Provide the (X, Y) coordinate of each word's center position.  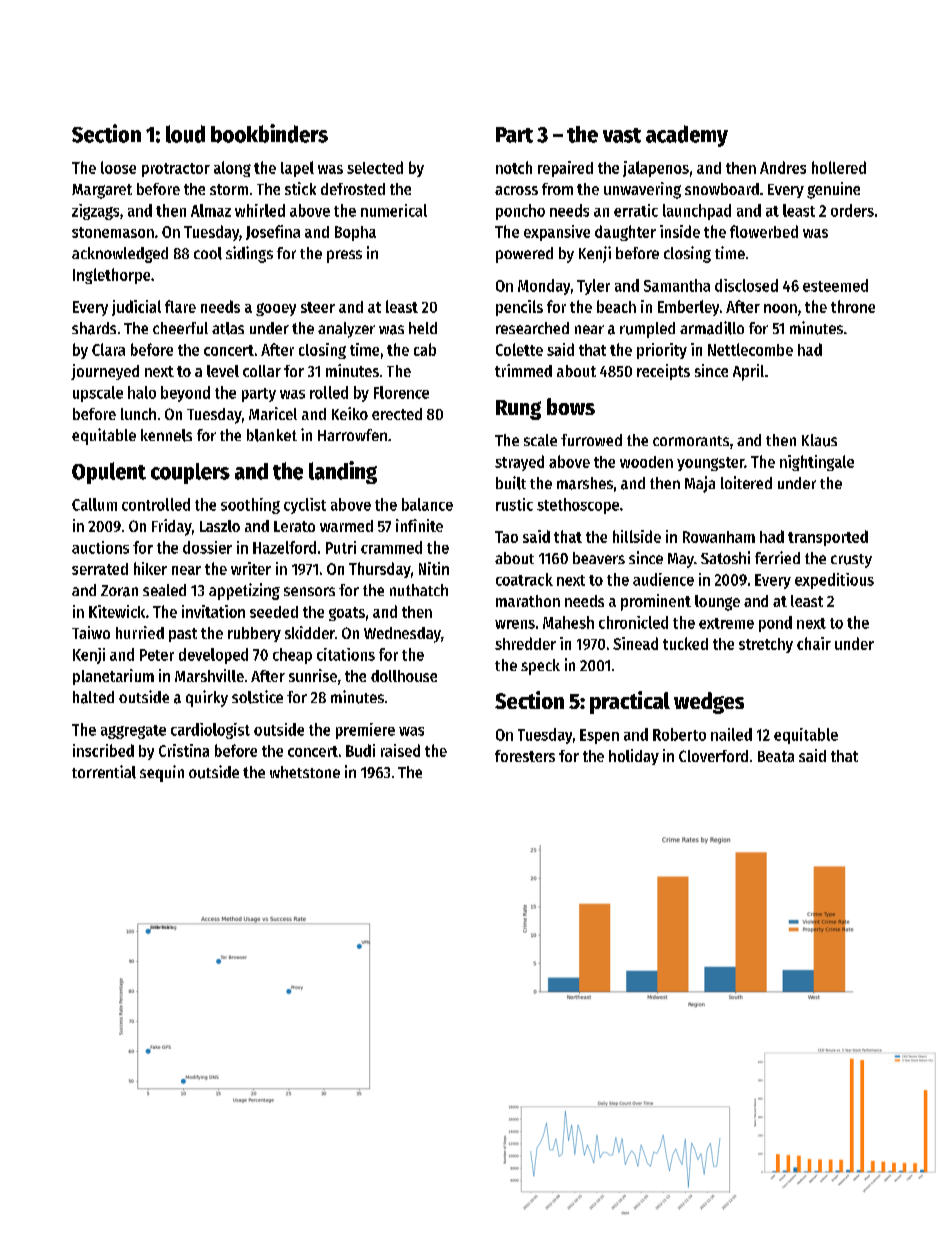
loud (185, 134)
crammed (391, 547)
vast (622, 135)
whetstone (305, 772)
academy (687, 136)
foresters (525, 756)
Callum (94, 504)
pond (775, 624)
